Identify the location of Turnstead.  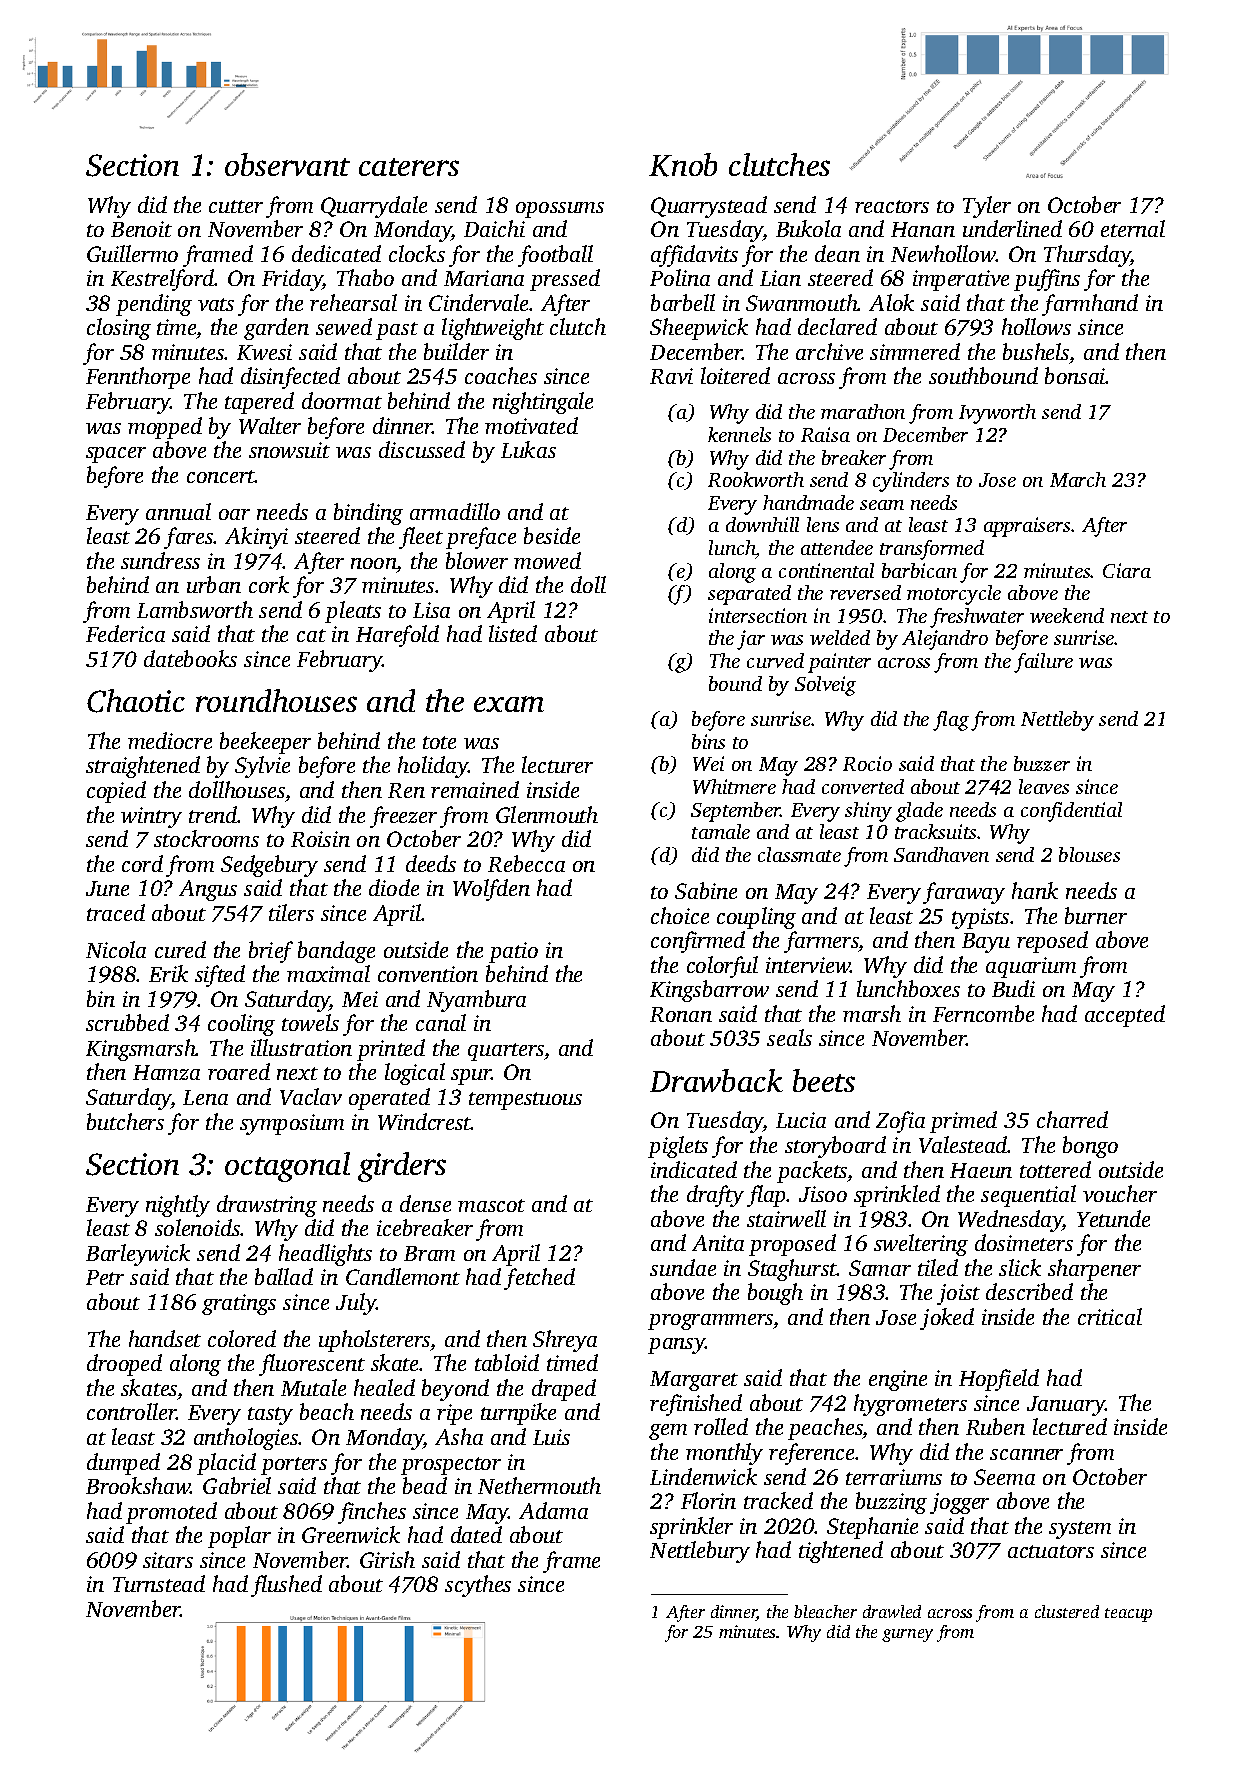
(159, 1583).
